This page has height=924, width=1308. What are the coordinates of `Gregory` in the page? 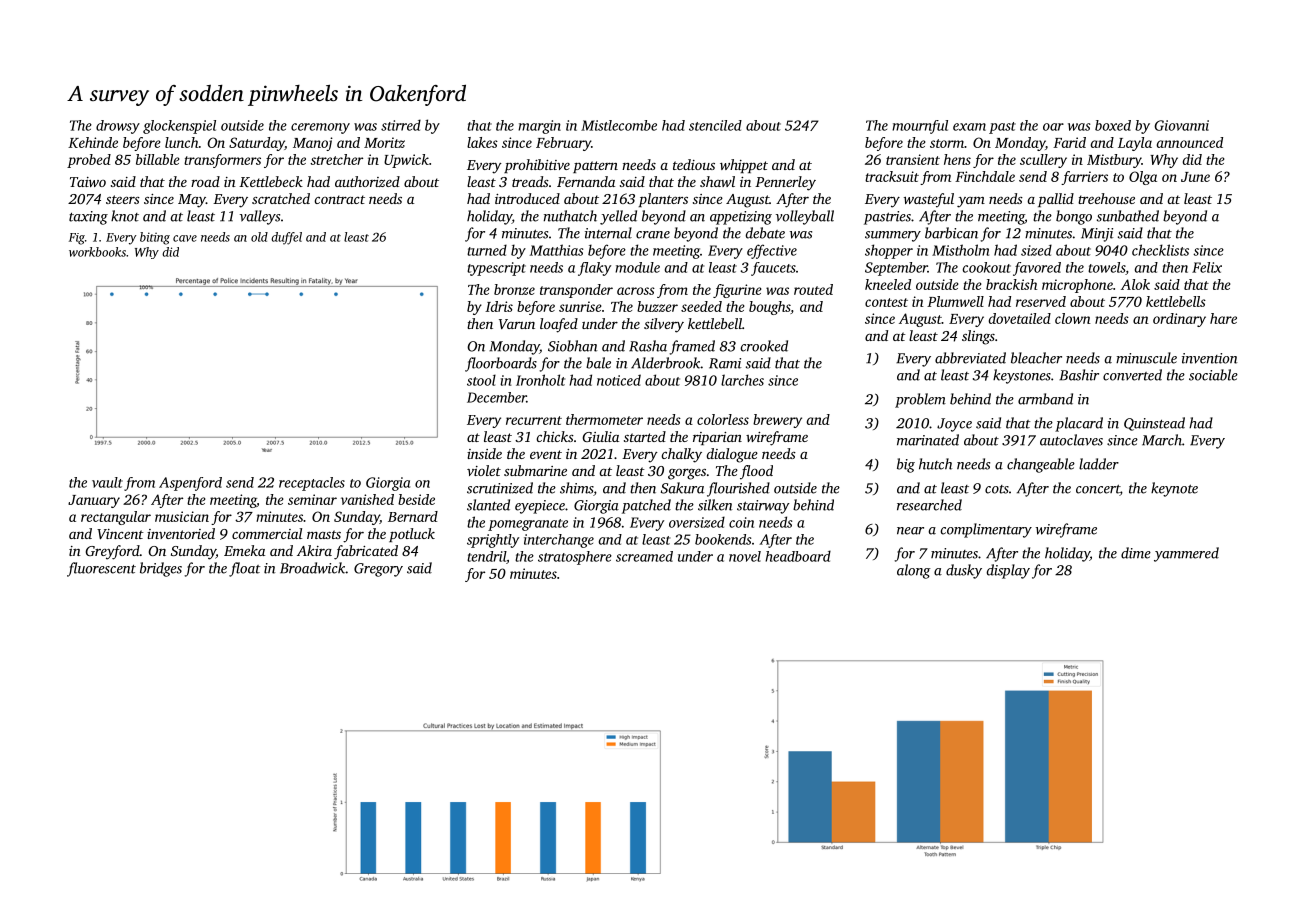 It's located at (378, 570).
